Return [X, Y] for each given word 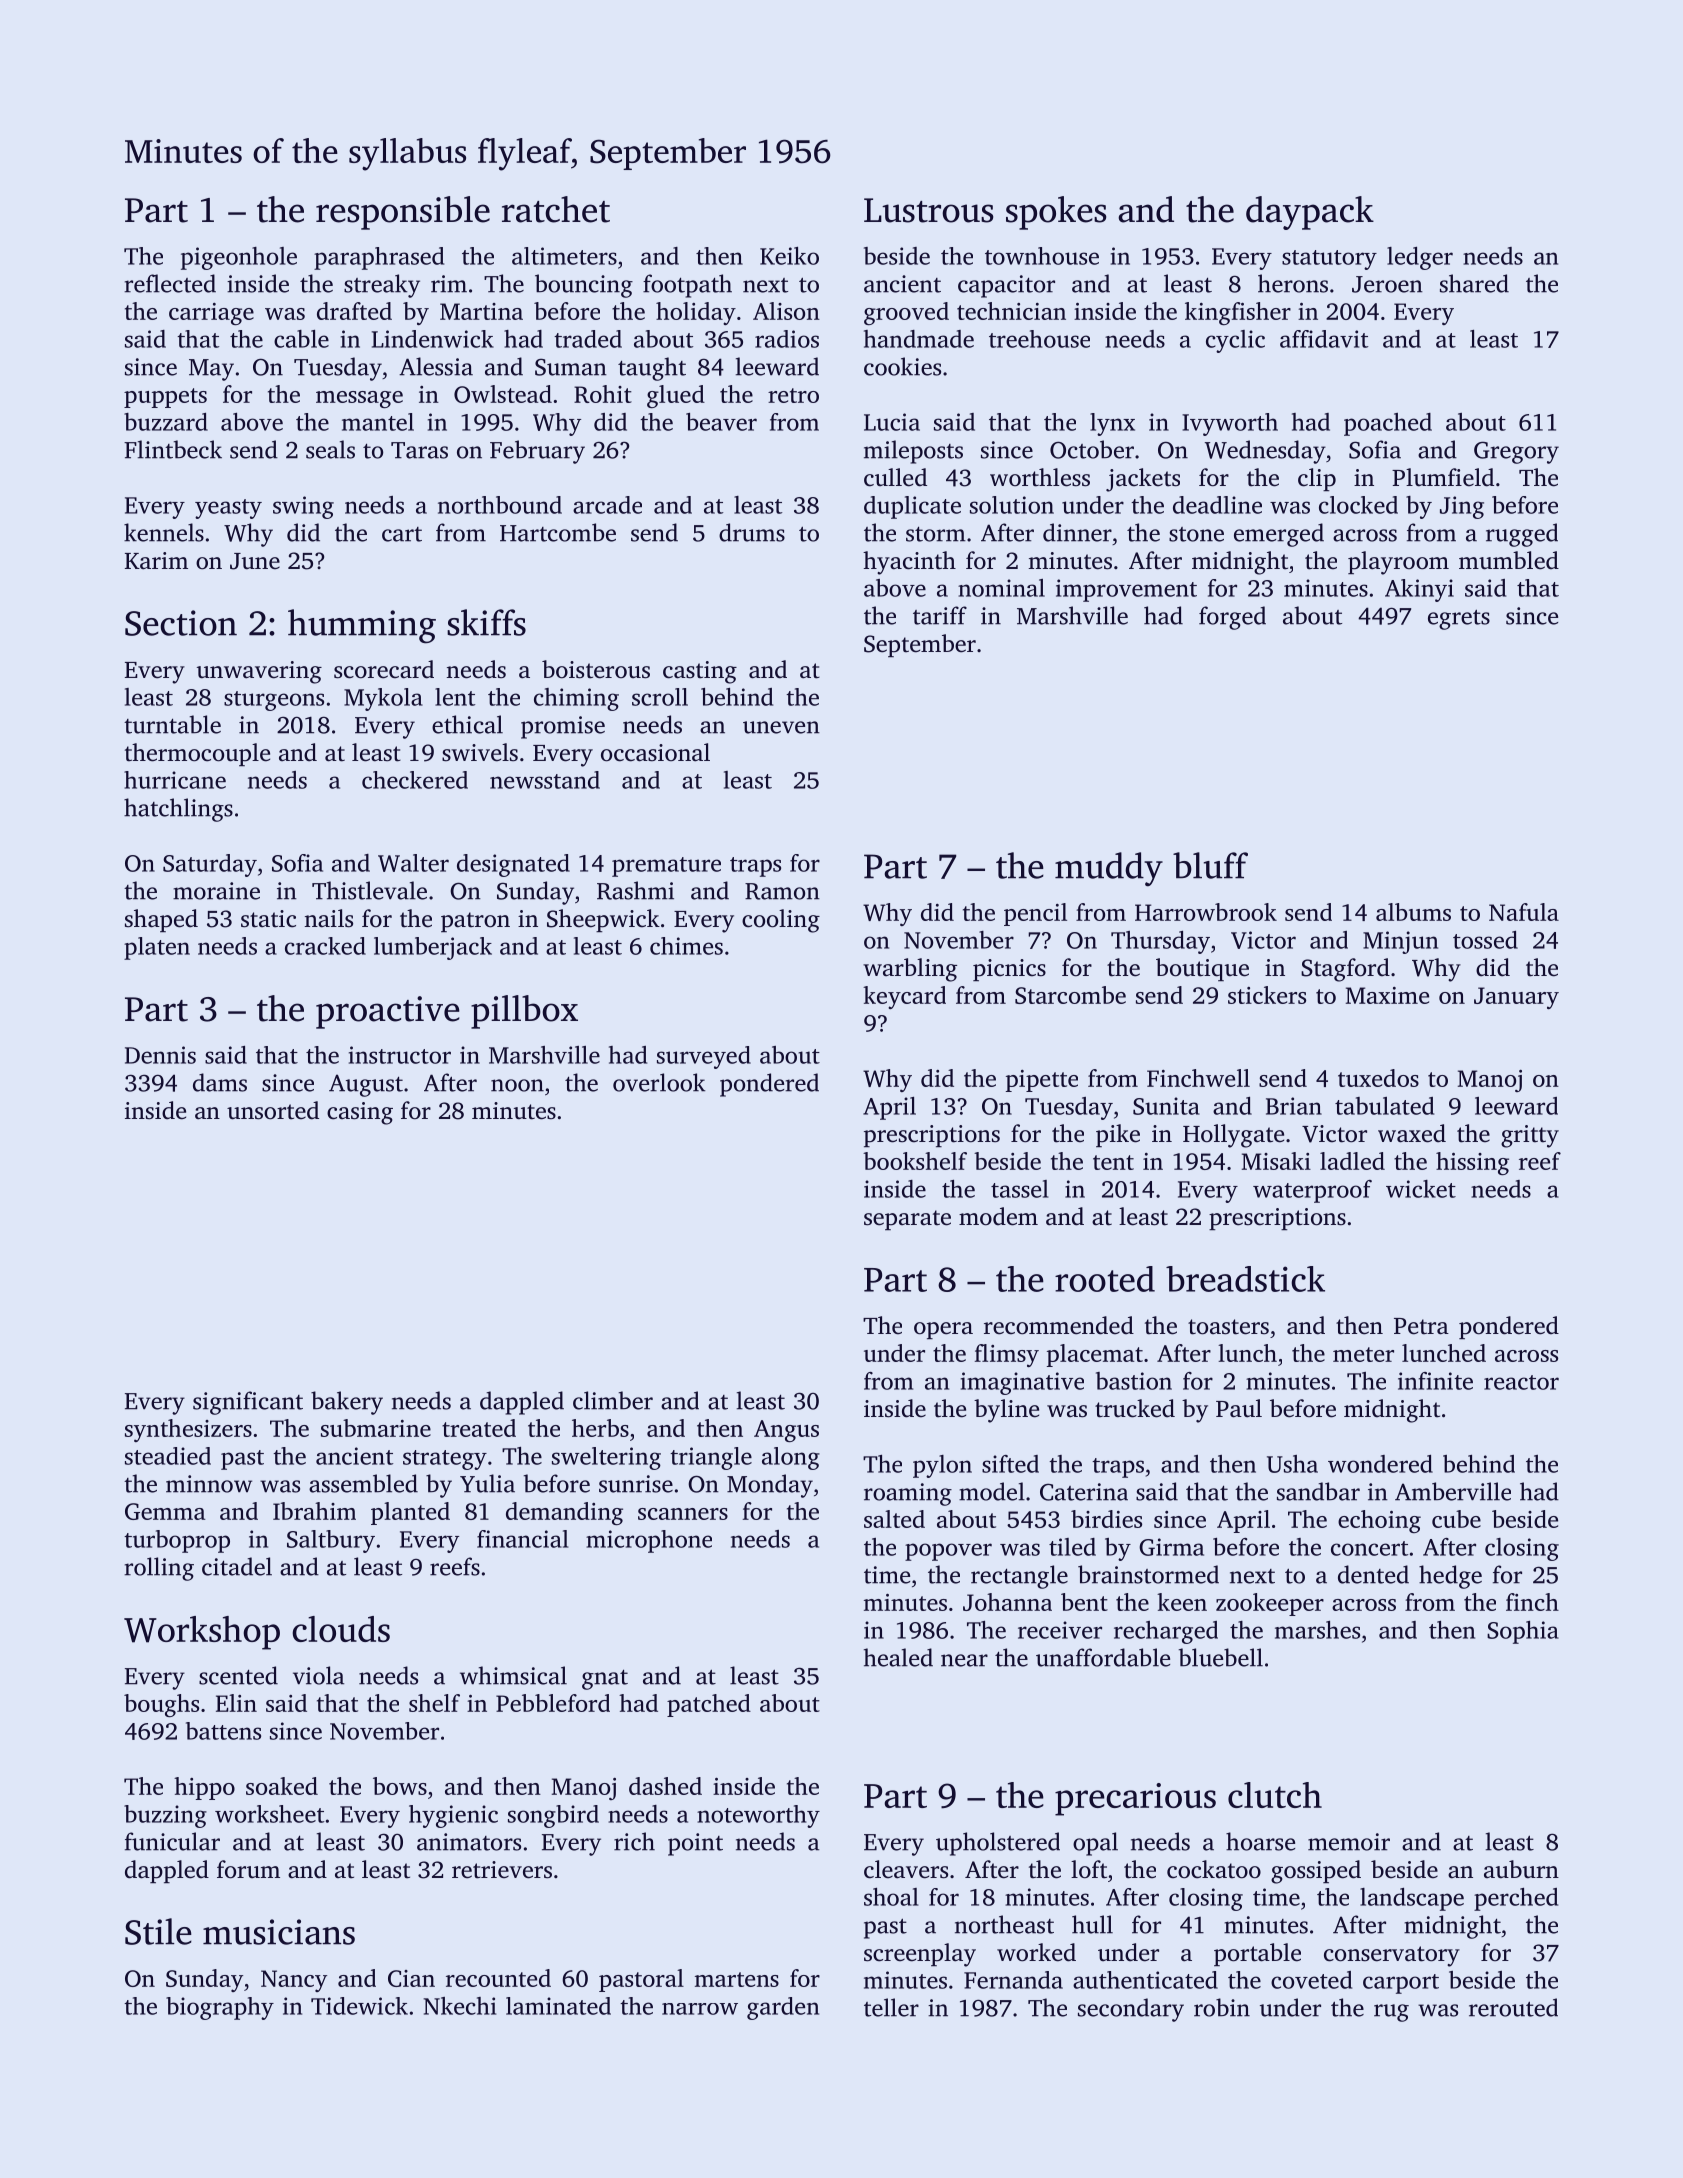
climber [613, 1400]
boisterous [596, 669]
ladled [1352, 1161]
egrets [1459, 620]
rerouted [1513, 2007]
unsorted [273, 1110]
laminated [558, 2006]
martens [737, 1979]
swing [303, 507]
